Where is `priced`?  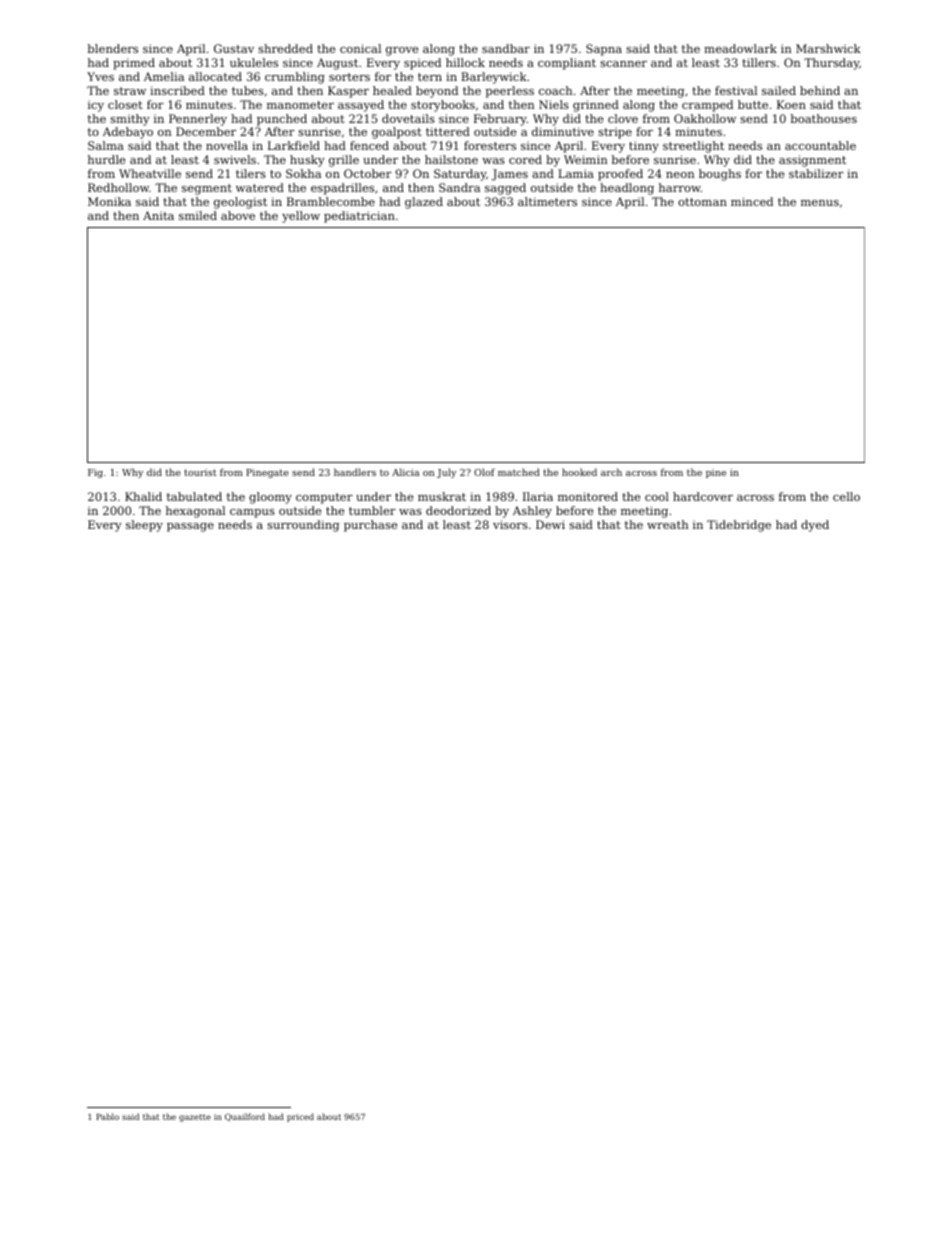
priced is located at coordinates (300, 1117).
